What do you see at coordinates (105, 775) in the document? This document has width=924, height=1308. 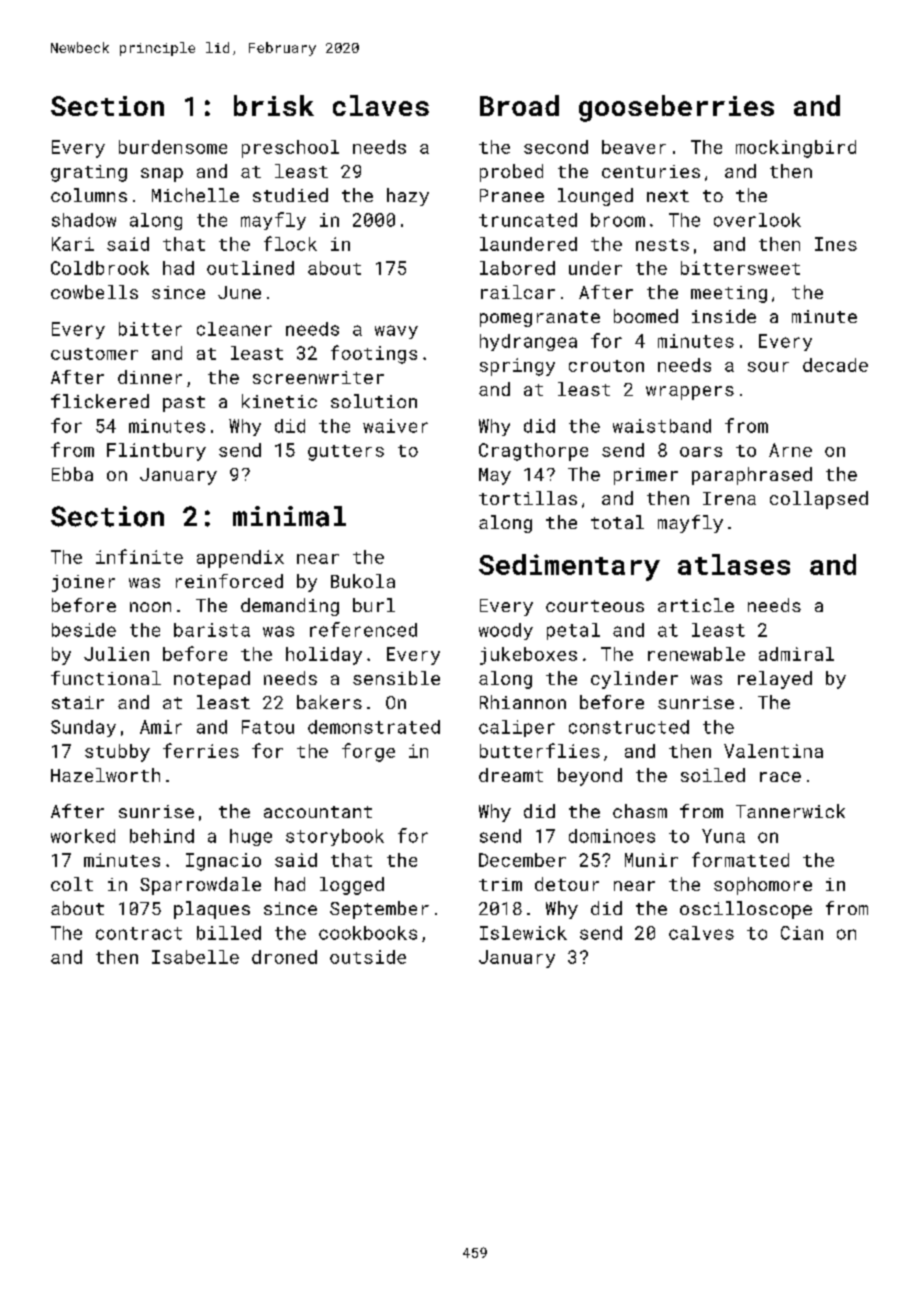 I see `Hazelworth` at bounding box center [105, 775].
